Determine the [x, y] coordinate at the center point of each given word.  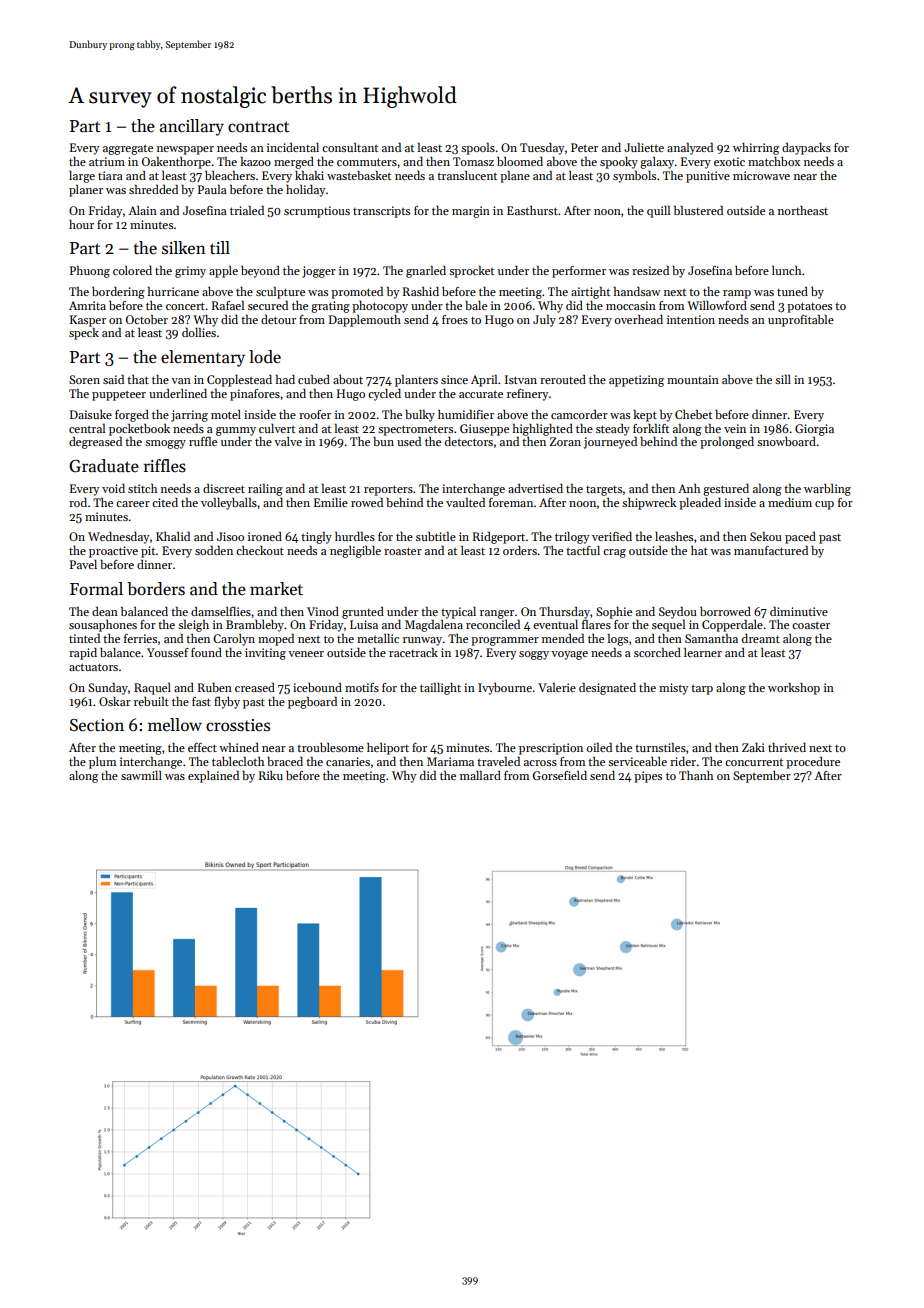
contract [258, 127]
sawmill [141, 775]
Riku [271, 775]
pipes [648, 777]
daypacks [806, 149]
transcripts [381, 212]
